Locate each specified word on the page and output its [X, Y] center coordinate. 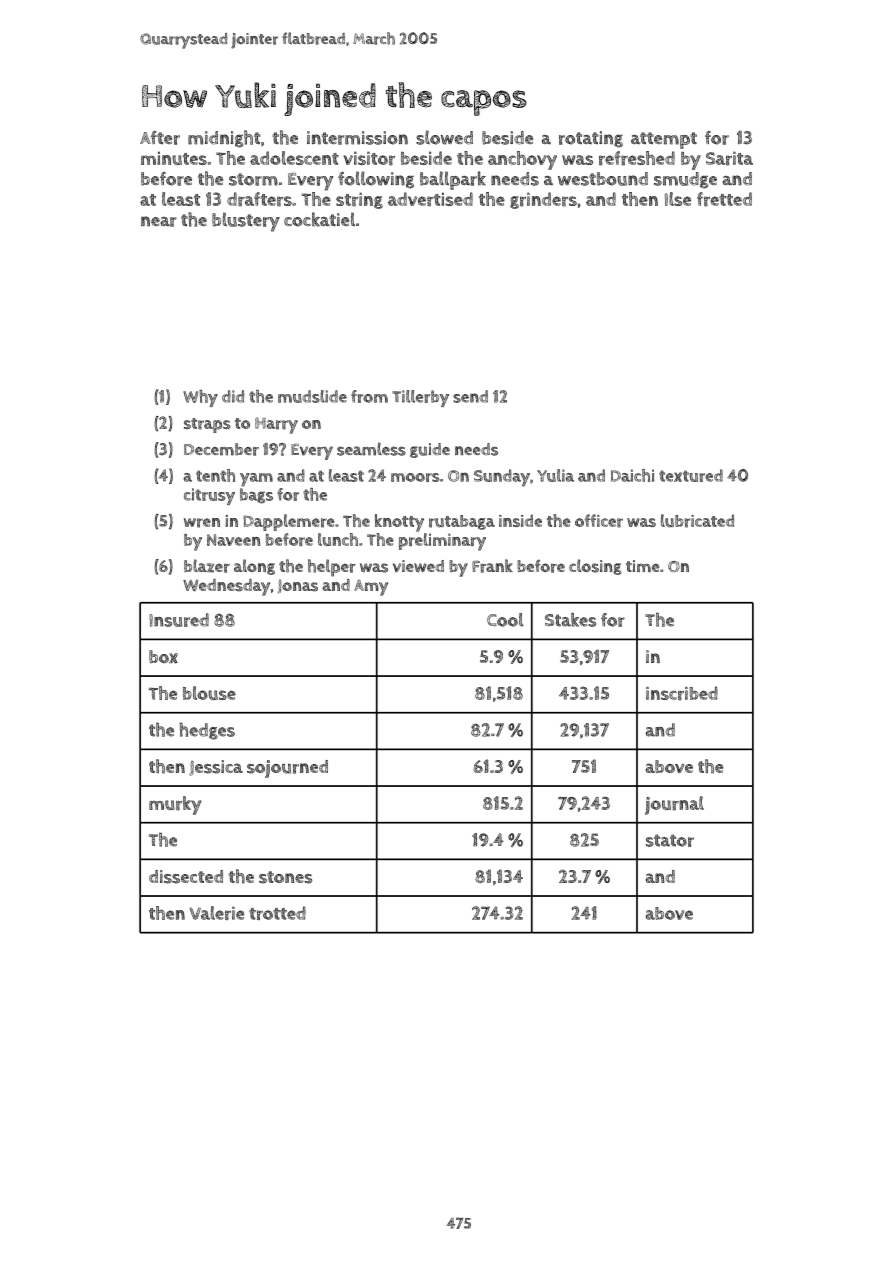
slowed [444, 137]
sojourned [287, 769]
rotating [591, 139]
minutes [174, 158]
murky [175, 805]
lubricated [697, 521]
